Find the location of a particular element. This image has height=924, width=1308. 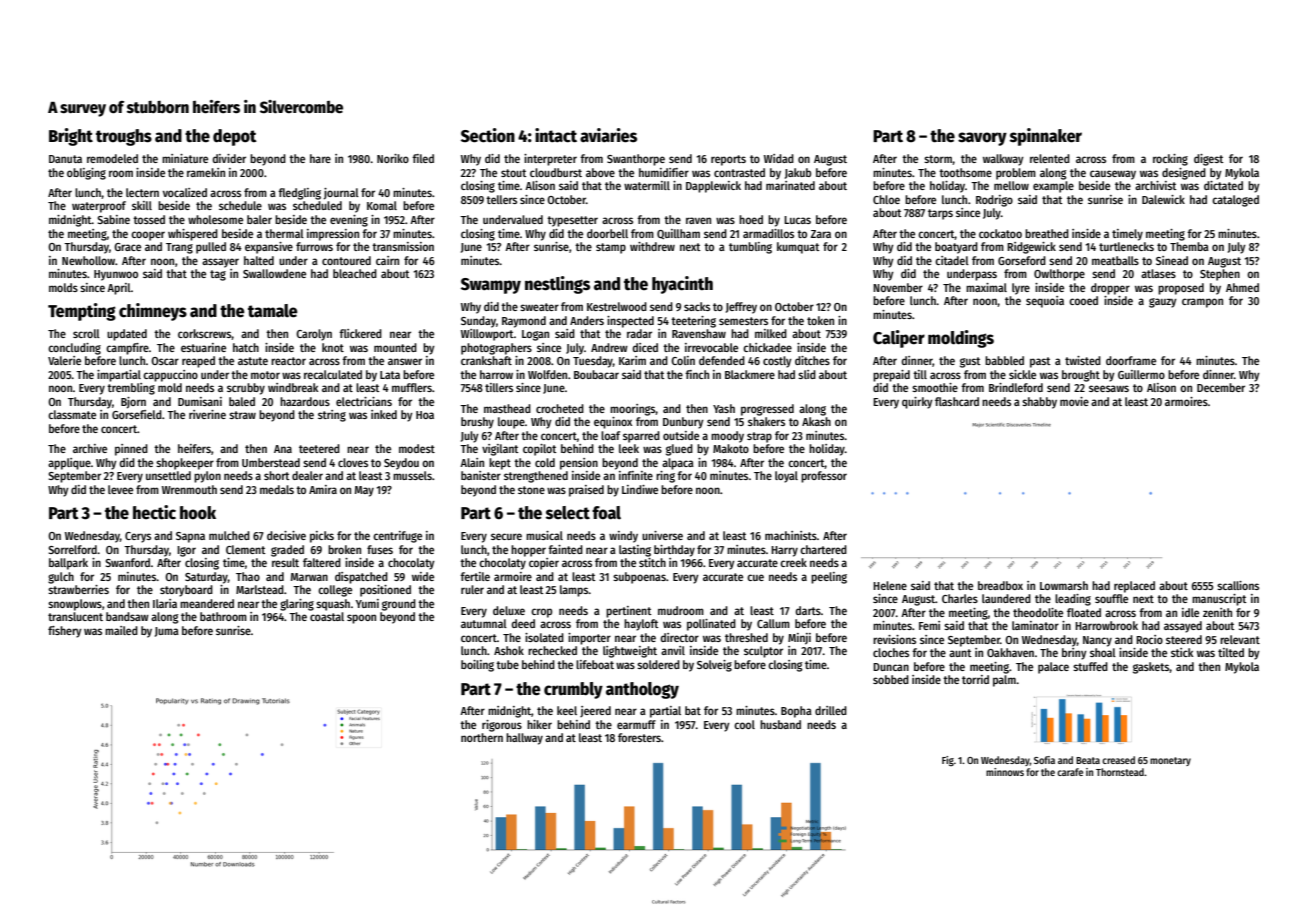

Amira is located at coordinates (323, 489).
